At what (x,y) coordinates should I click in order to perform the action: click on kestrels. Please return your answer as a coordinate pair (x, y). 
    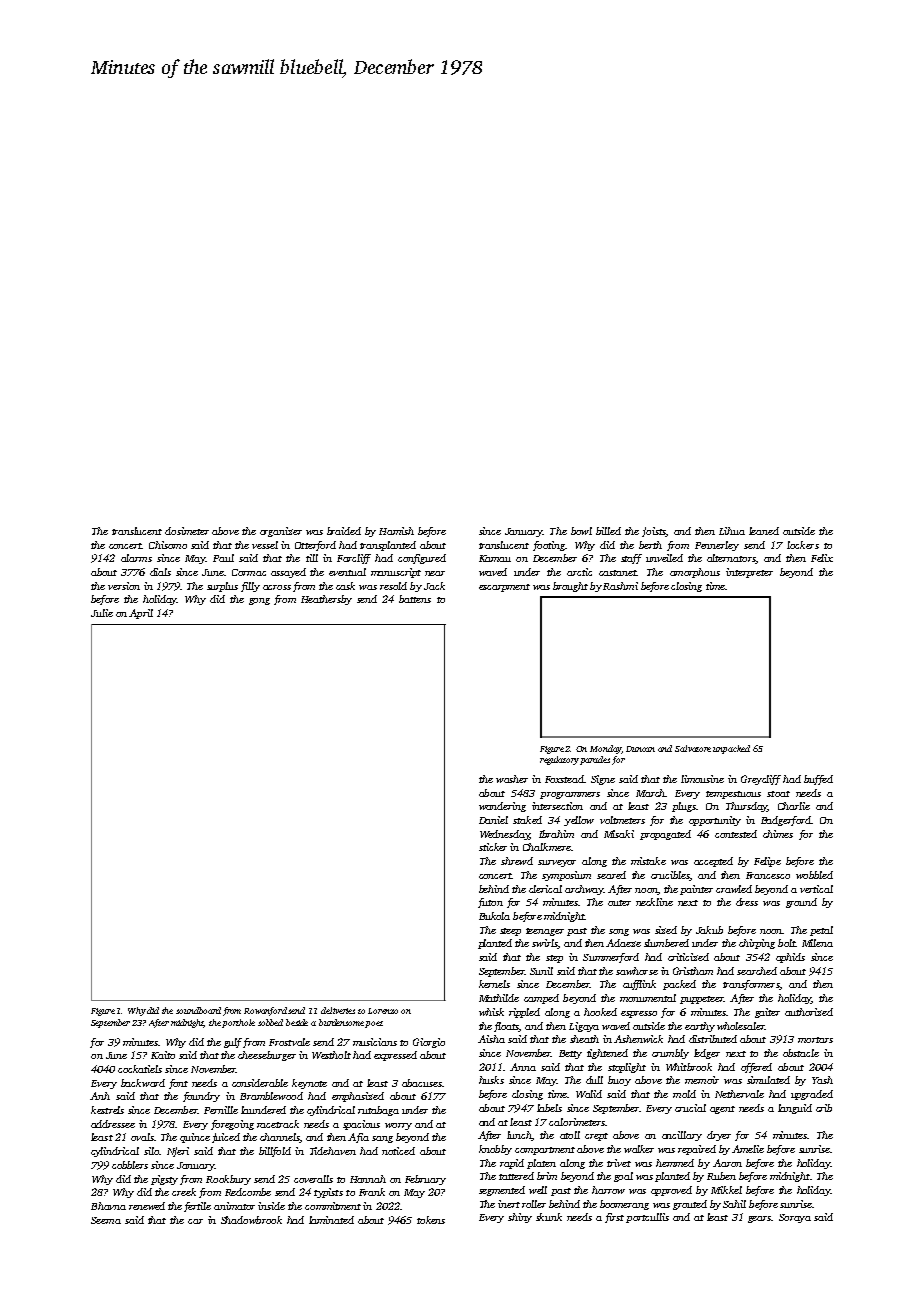
    Looking at the image, I should click on (107, 1110).
